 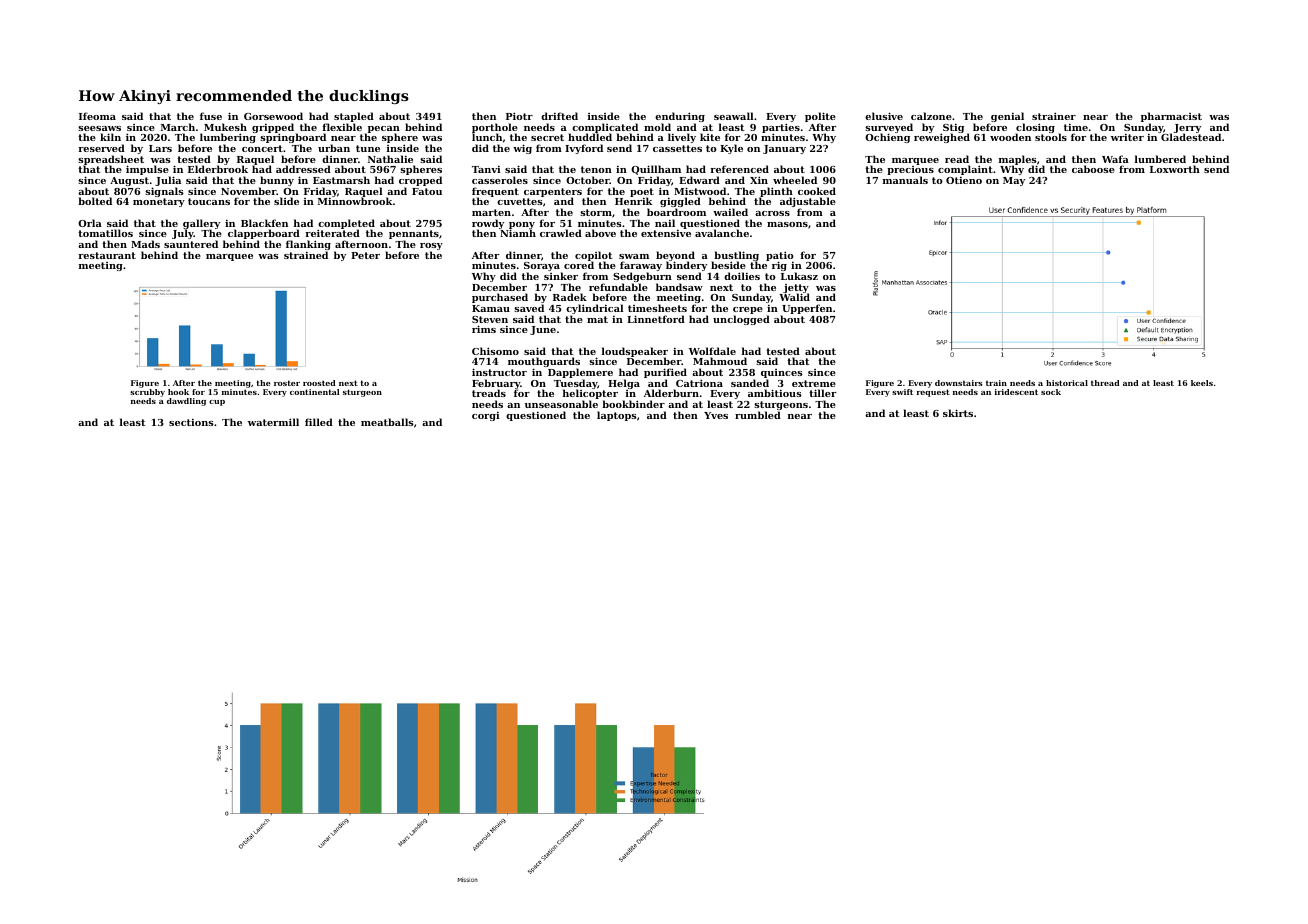 What do you see at coordinates (354, 117) in the page?
I see `stapled` at bounding box center [354, 117].
